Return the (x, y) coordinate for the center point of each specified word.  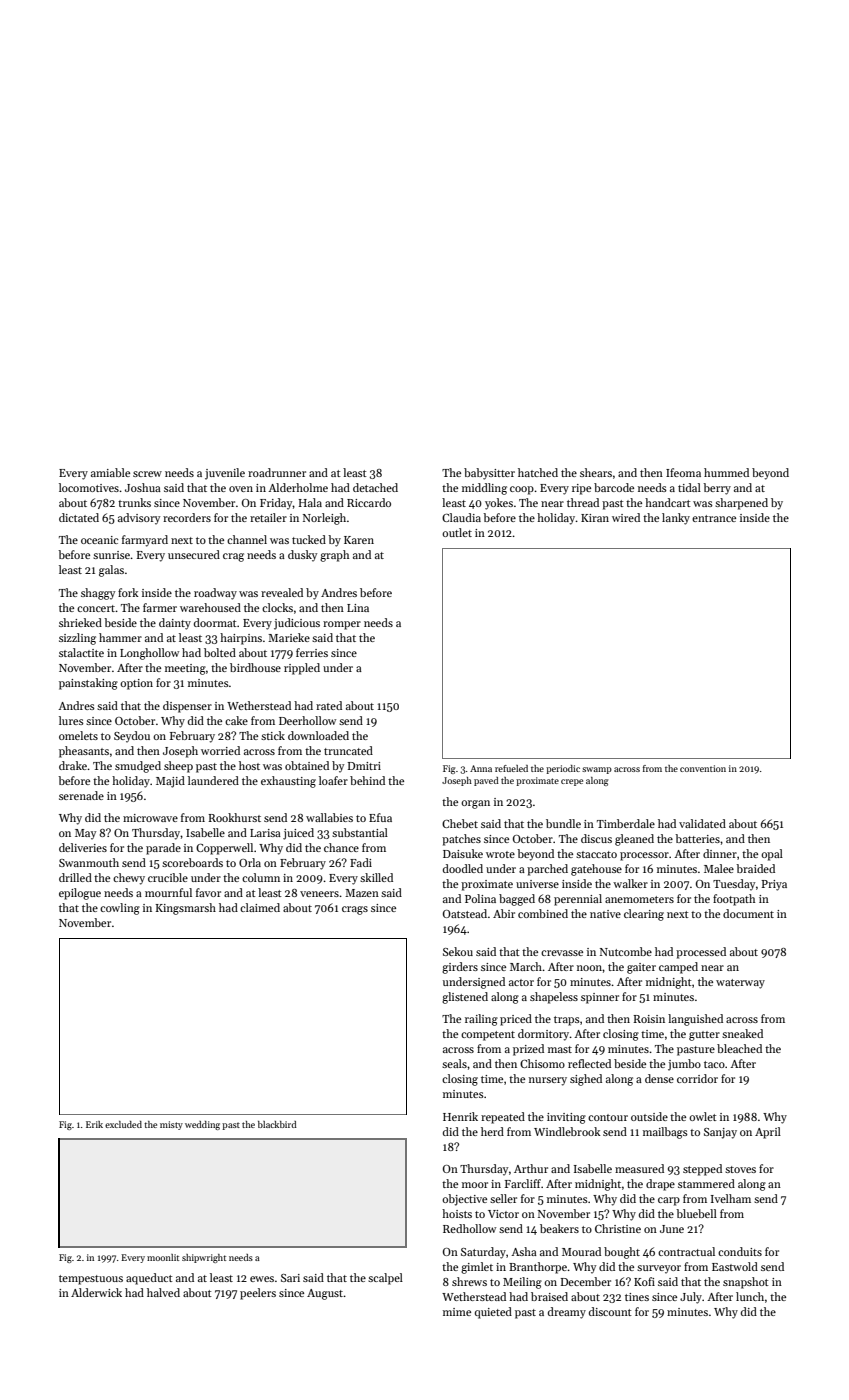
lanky (676, 519)
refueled (511, 768)
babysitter (489, 474)
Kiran (595, 518)
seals (454, 1063)
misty (171, 1125)
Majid (170, 782)
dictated (79, 517)
